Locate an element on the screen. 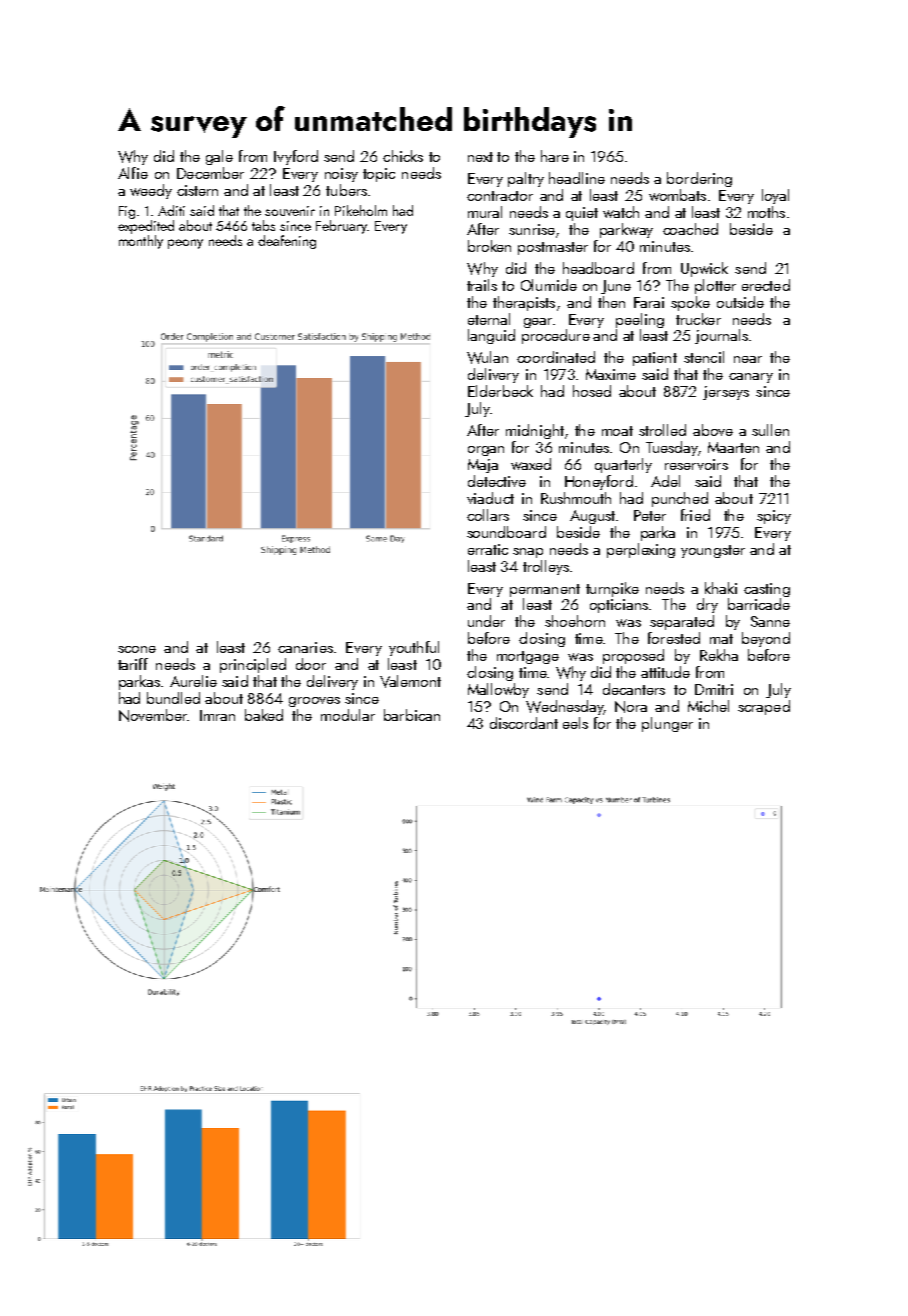 This screenshot has width=908, height=1316. next is located at coordinates (480, 157).
